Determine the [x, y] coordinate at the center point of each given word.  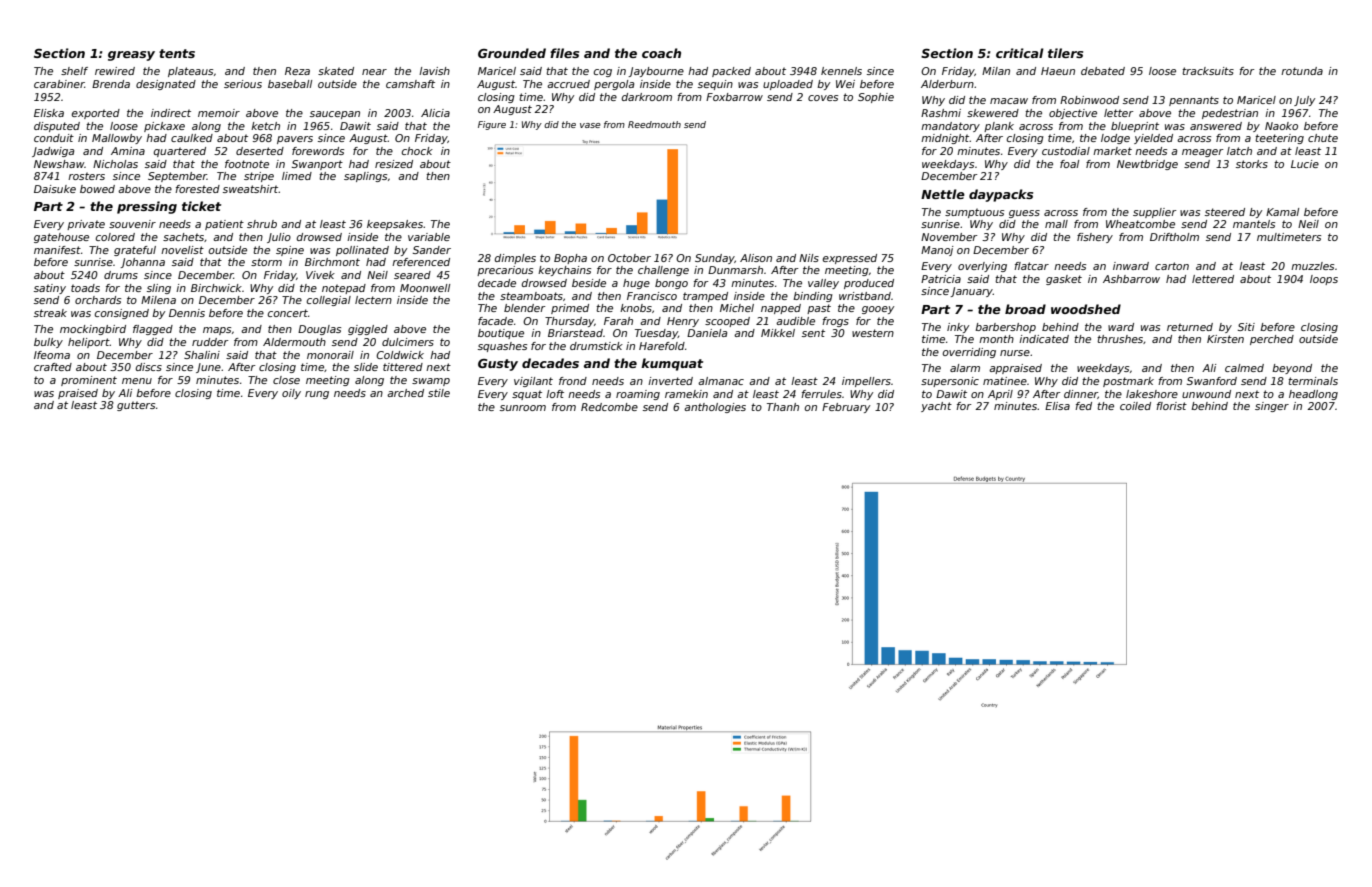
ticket [201, 206]
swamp [431, 382]
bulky [48, 343]
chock [417, 151]
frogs [835, 322]
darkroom [647, 97]
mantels [1254, 224]
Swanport [317, 165]
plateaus [190, 72]
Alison [756, 258]
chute [1323, 138]
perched [1272, 340]
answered [1216, 126]
